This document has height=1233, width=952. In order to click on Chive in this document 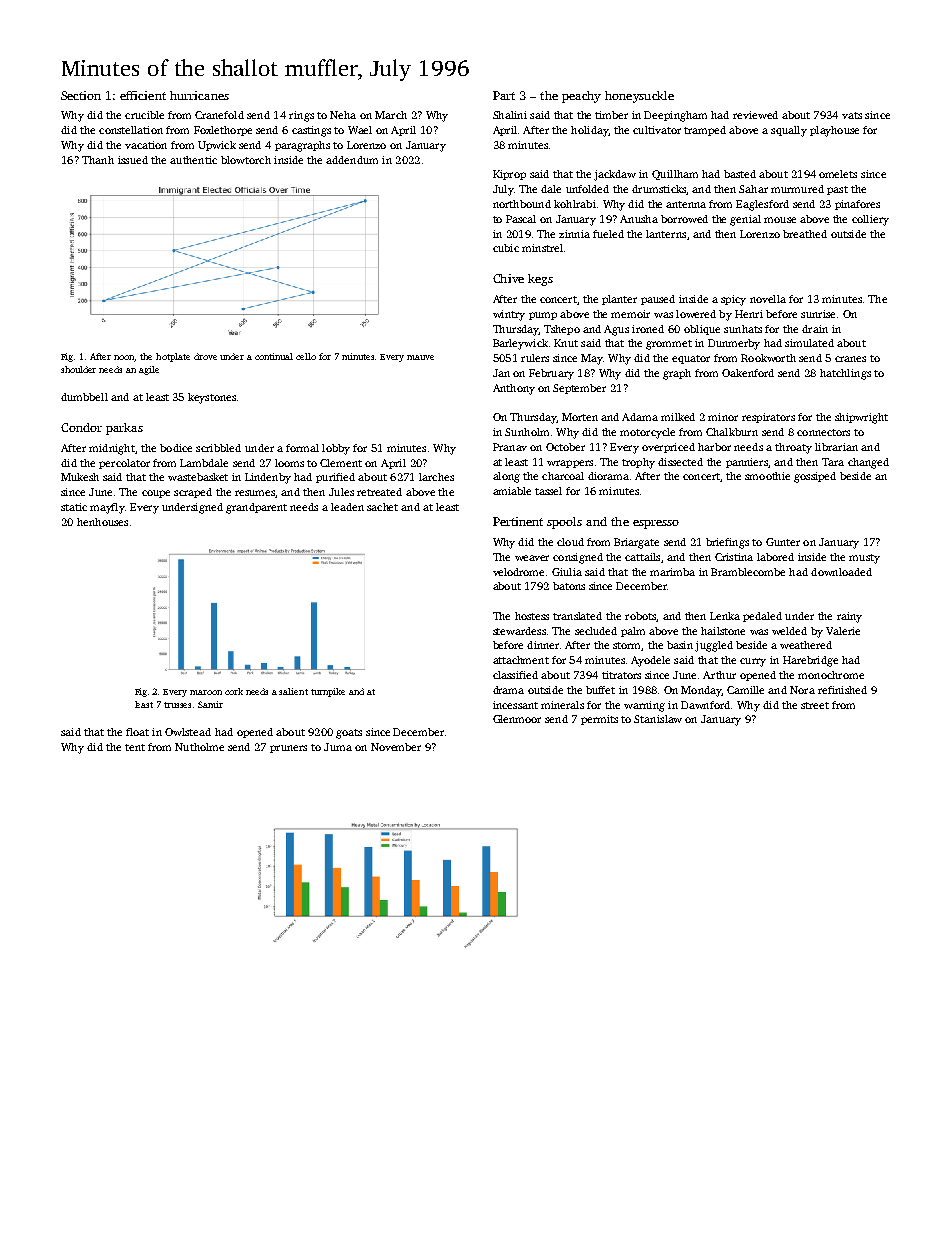, I will do `click(508, 278)`.
